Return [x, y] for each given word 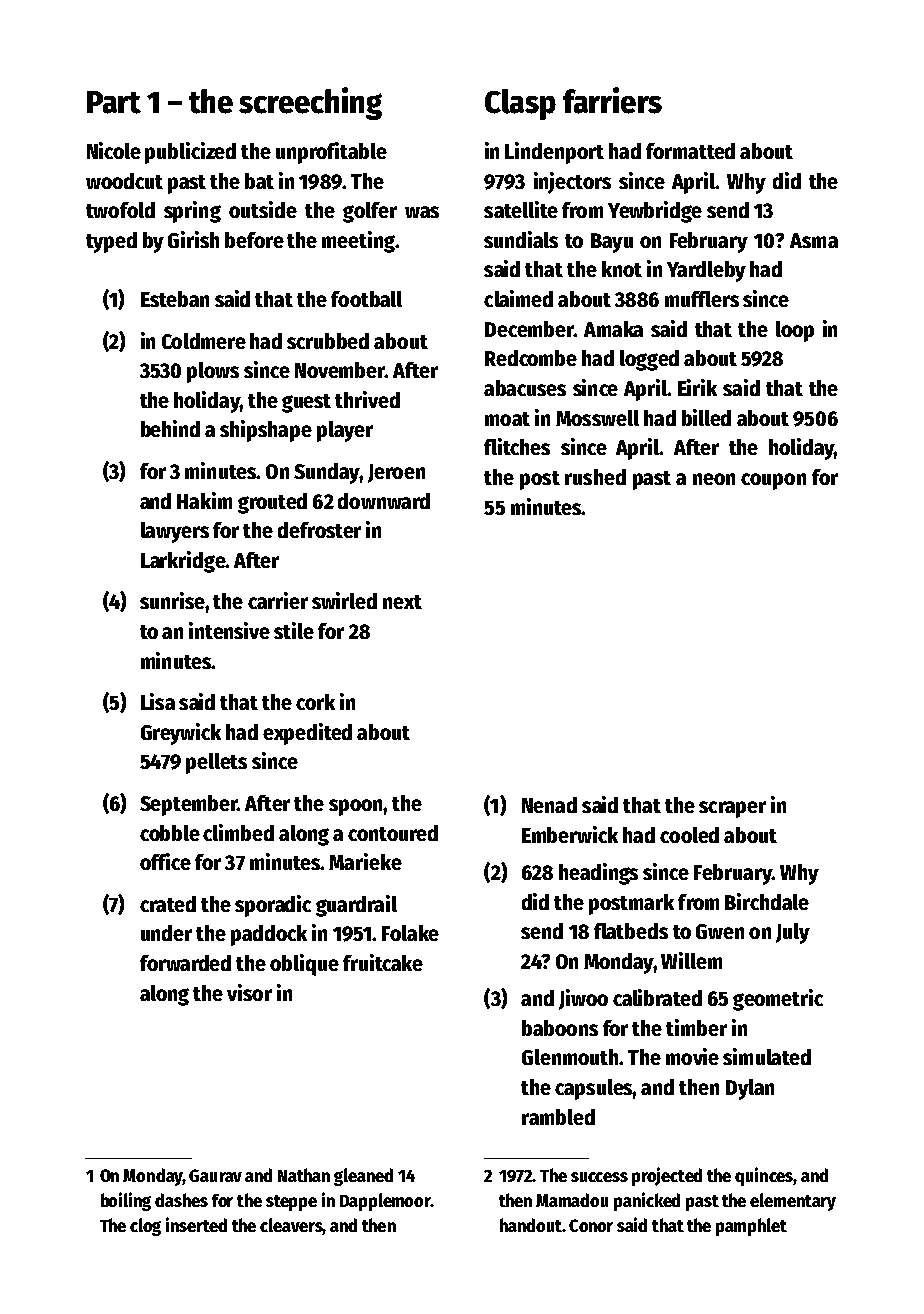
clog [145, 1227]
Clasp [520, 104]
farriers [612, 100]
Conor [591, 1225]
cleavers [291, 1226]
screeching [310, 103]
